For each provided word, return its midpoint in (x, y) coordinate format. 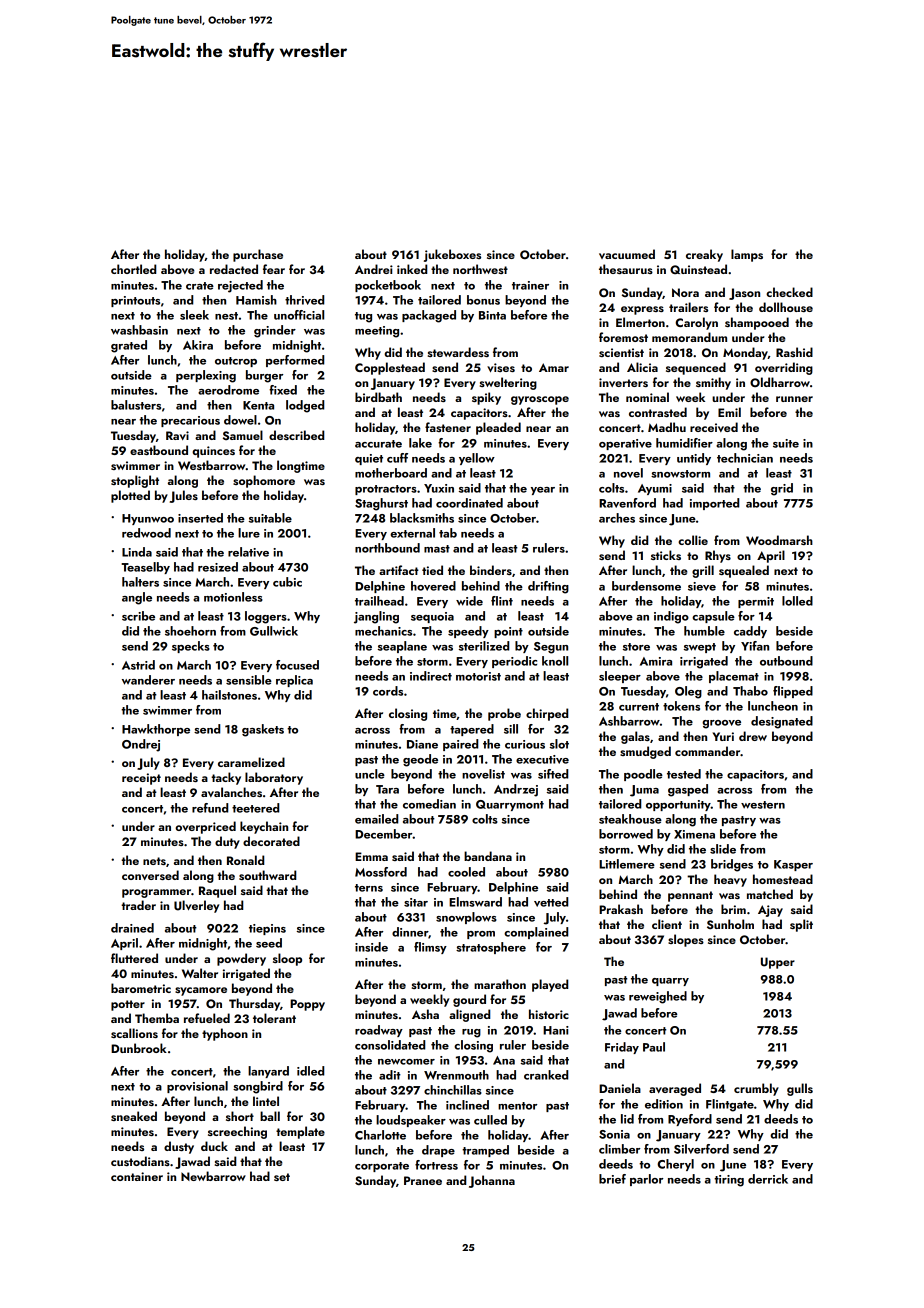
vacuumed (627, 254)
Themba (157, 1018)
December (384, 834)
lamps (747, 255)
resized (218, 567)
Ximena (694, 834)
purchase (258, 255)
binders (491, 570)
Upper (778, 963)
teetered (255, 808)
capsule (713, 617)
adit (390, 1075)
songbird (258, 1087)
